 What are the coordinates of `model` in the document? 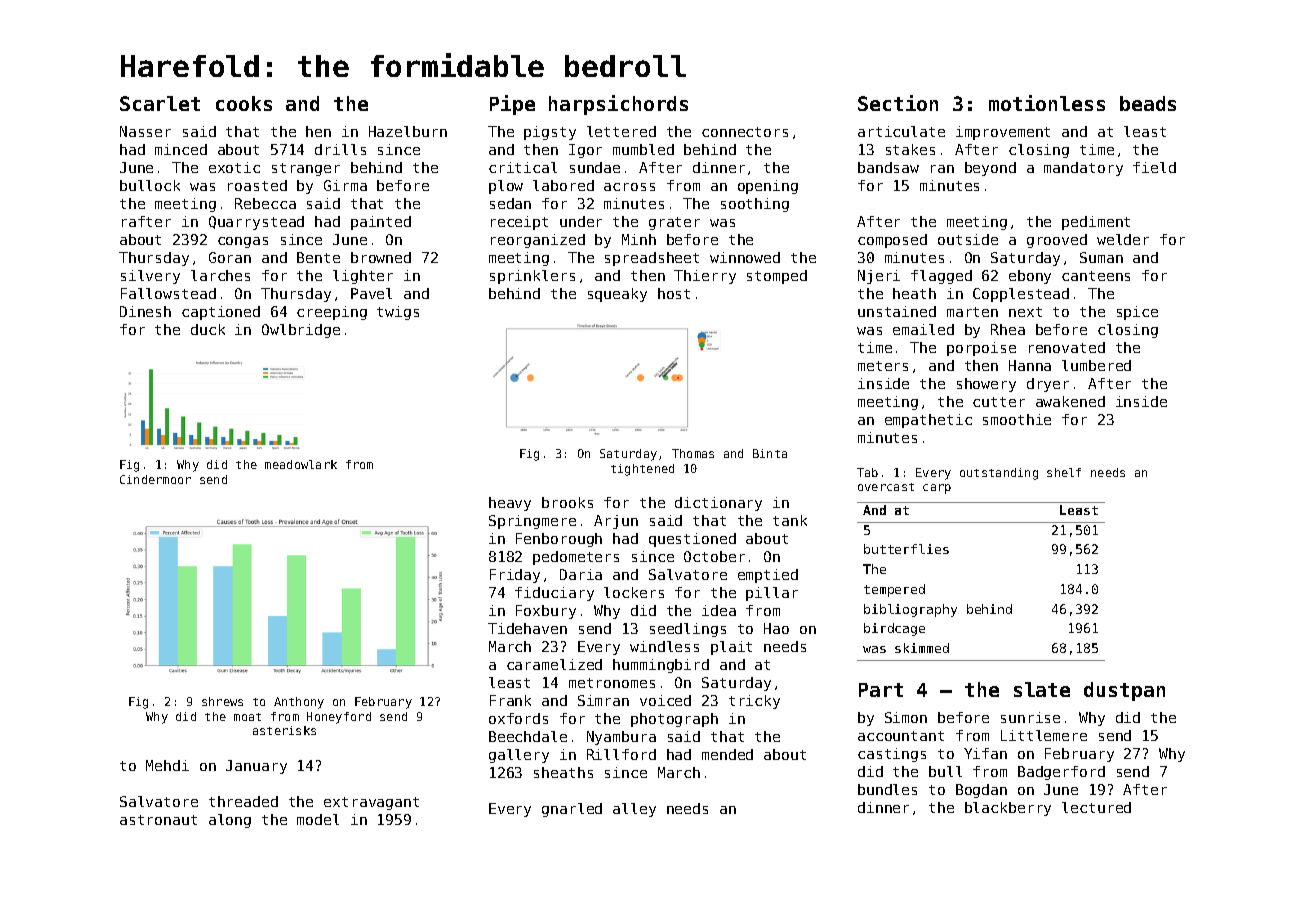 It's located at (318, 819).
